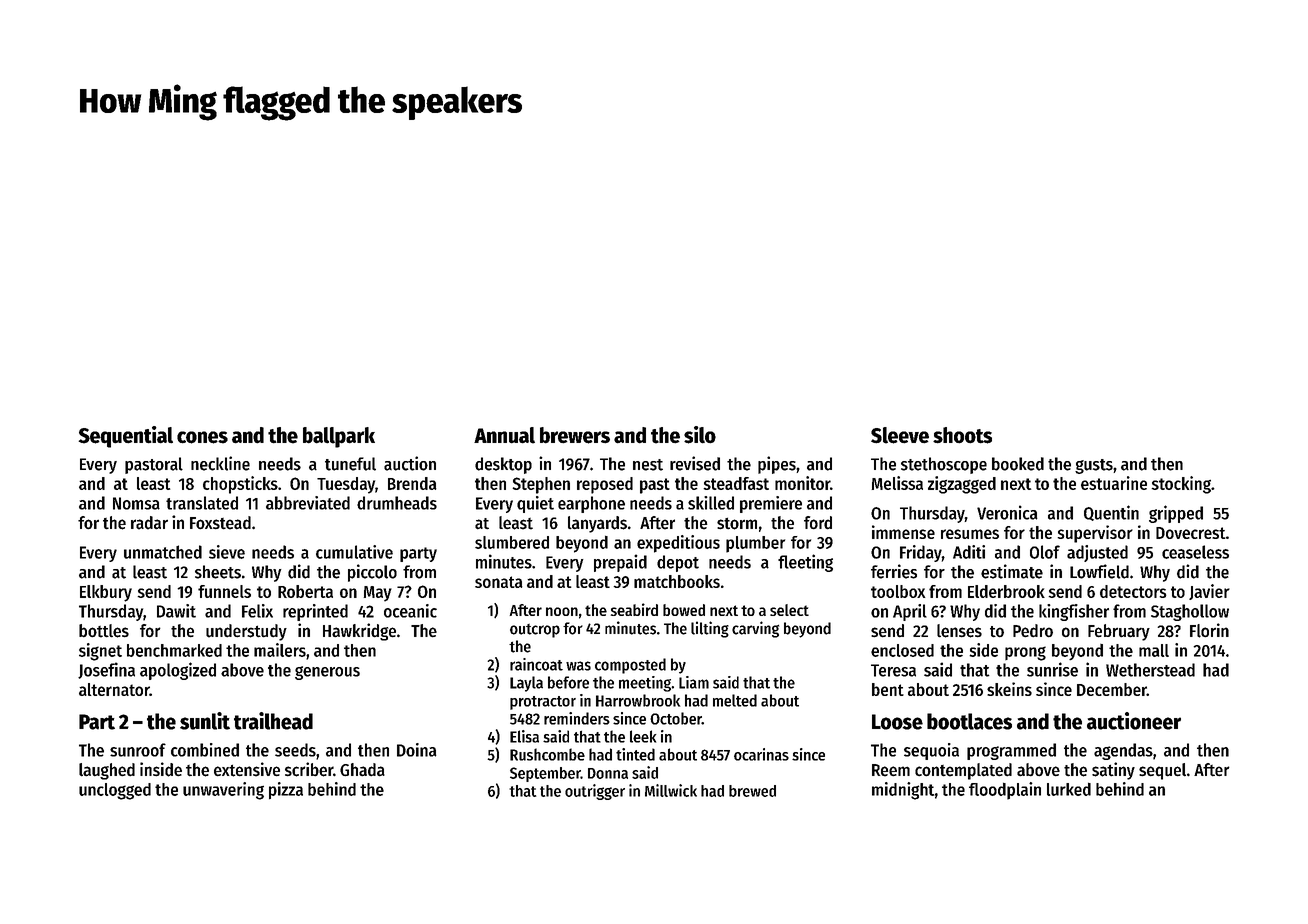 The image size is (1308, 924). What do you see at coordinates (354, 552) in the document?
I see `cumulative` at bounding box center [354, 552].
